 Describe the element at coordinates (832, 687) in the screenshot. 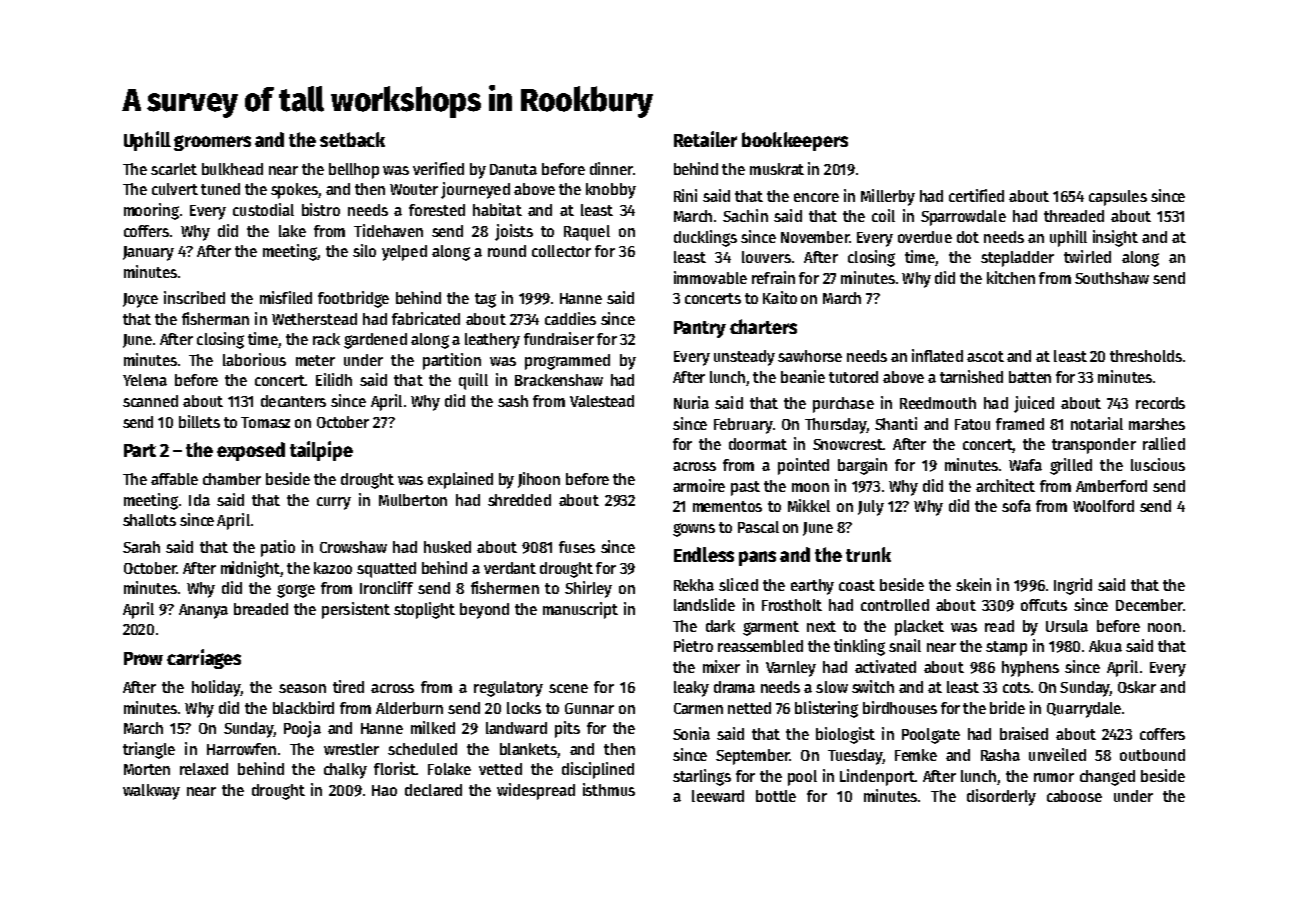

I see `slow` at that location.
